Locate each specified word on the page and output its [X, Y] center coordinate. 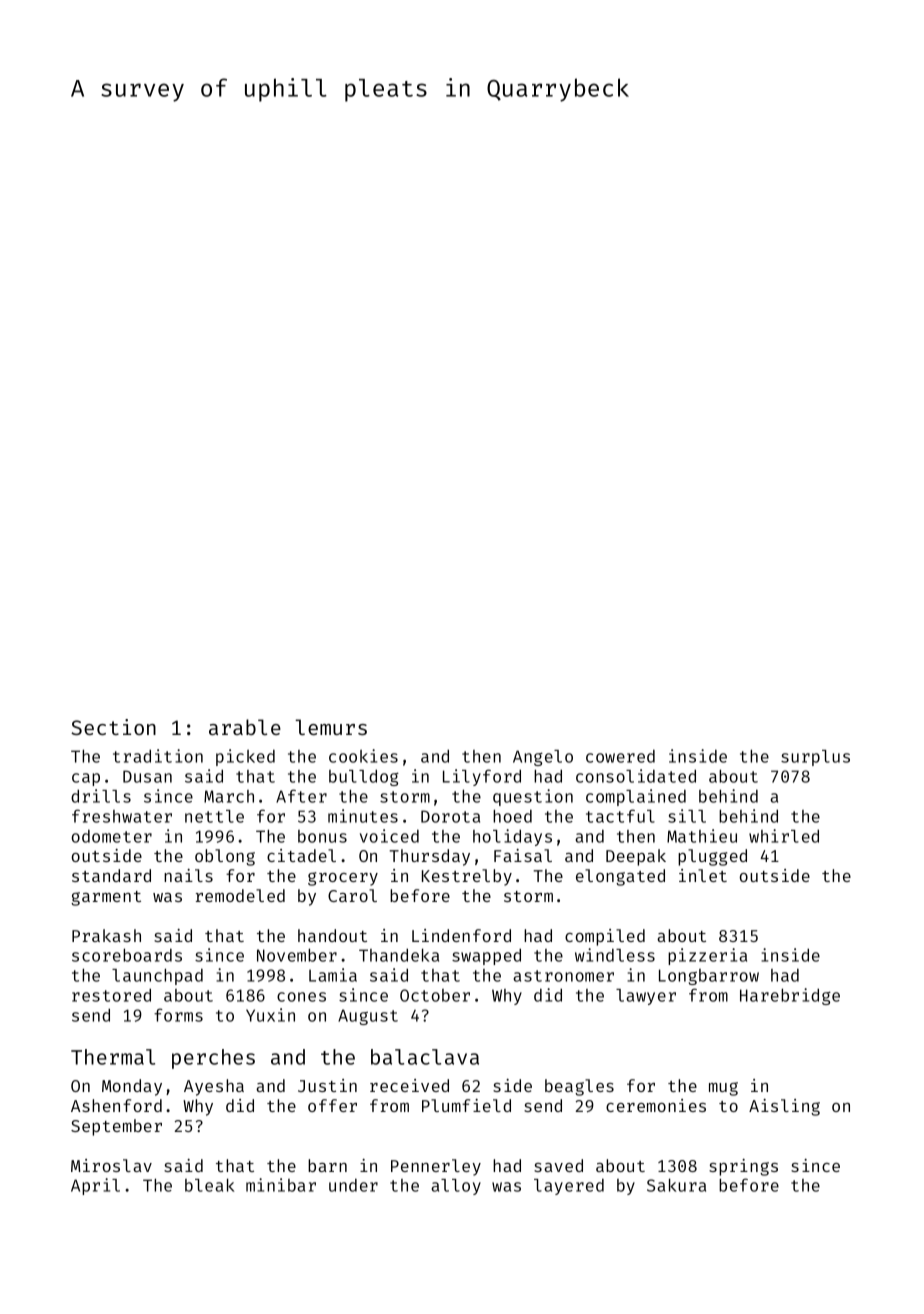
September [116, 1127]
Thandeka [399, 955]
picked [245, 757]
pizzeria [707, 956]
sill [687, 816]
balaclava [425, 1057]
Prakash [106, 935]
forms [178, 1015]
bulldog [364, 778]
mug [723, 1089]
